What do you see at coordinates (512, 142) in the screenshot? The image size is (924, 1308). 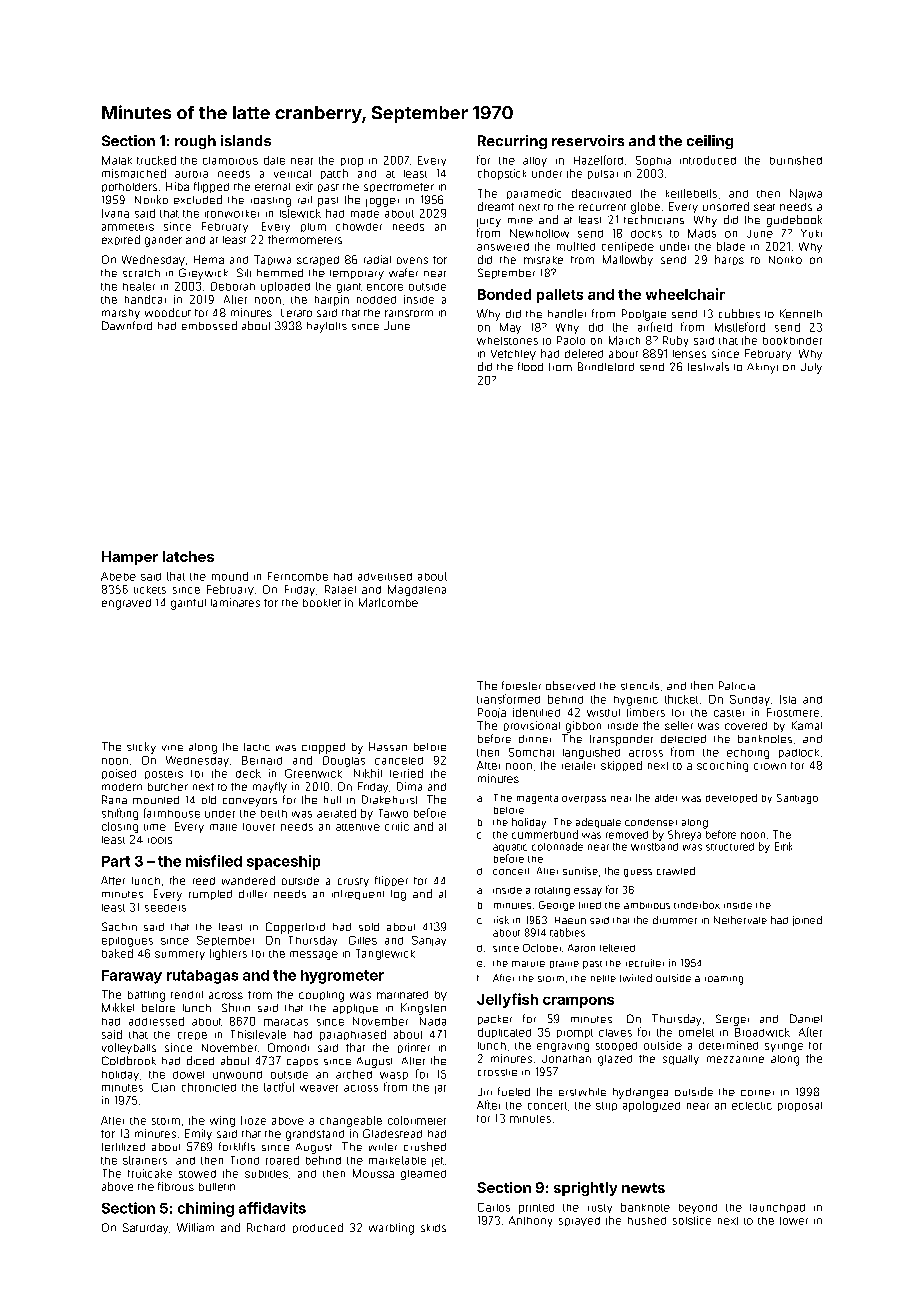 I see `Recurring` at bounding box center [512, 142].
